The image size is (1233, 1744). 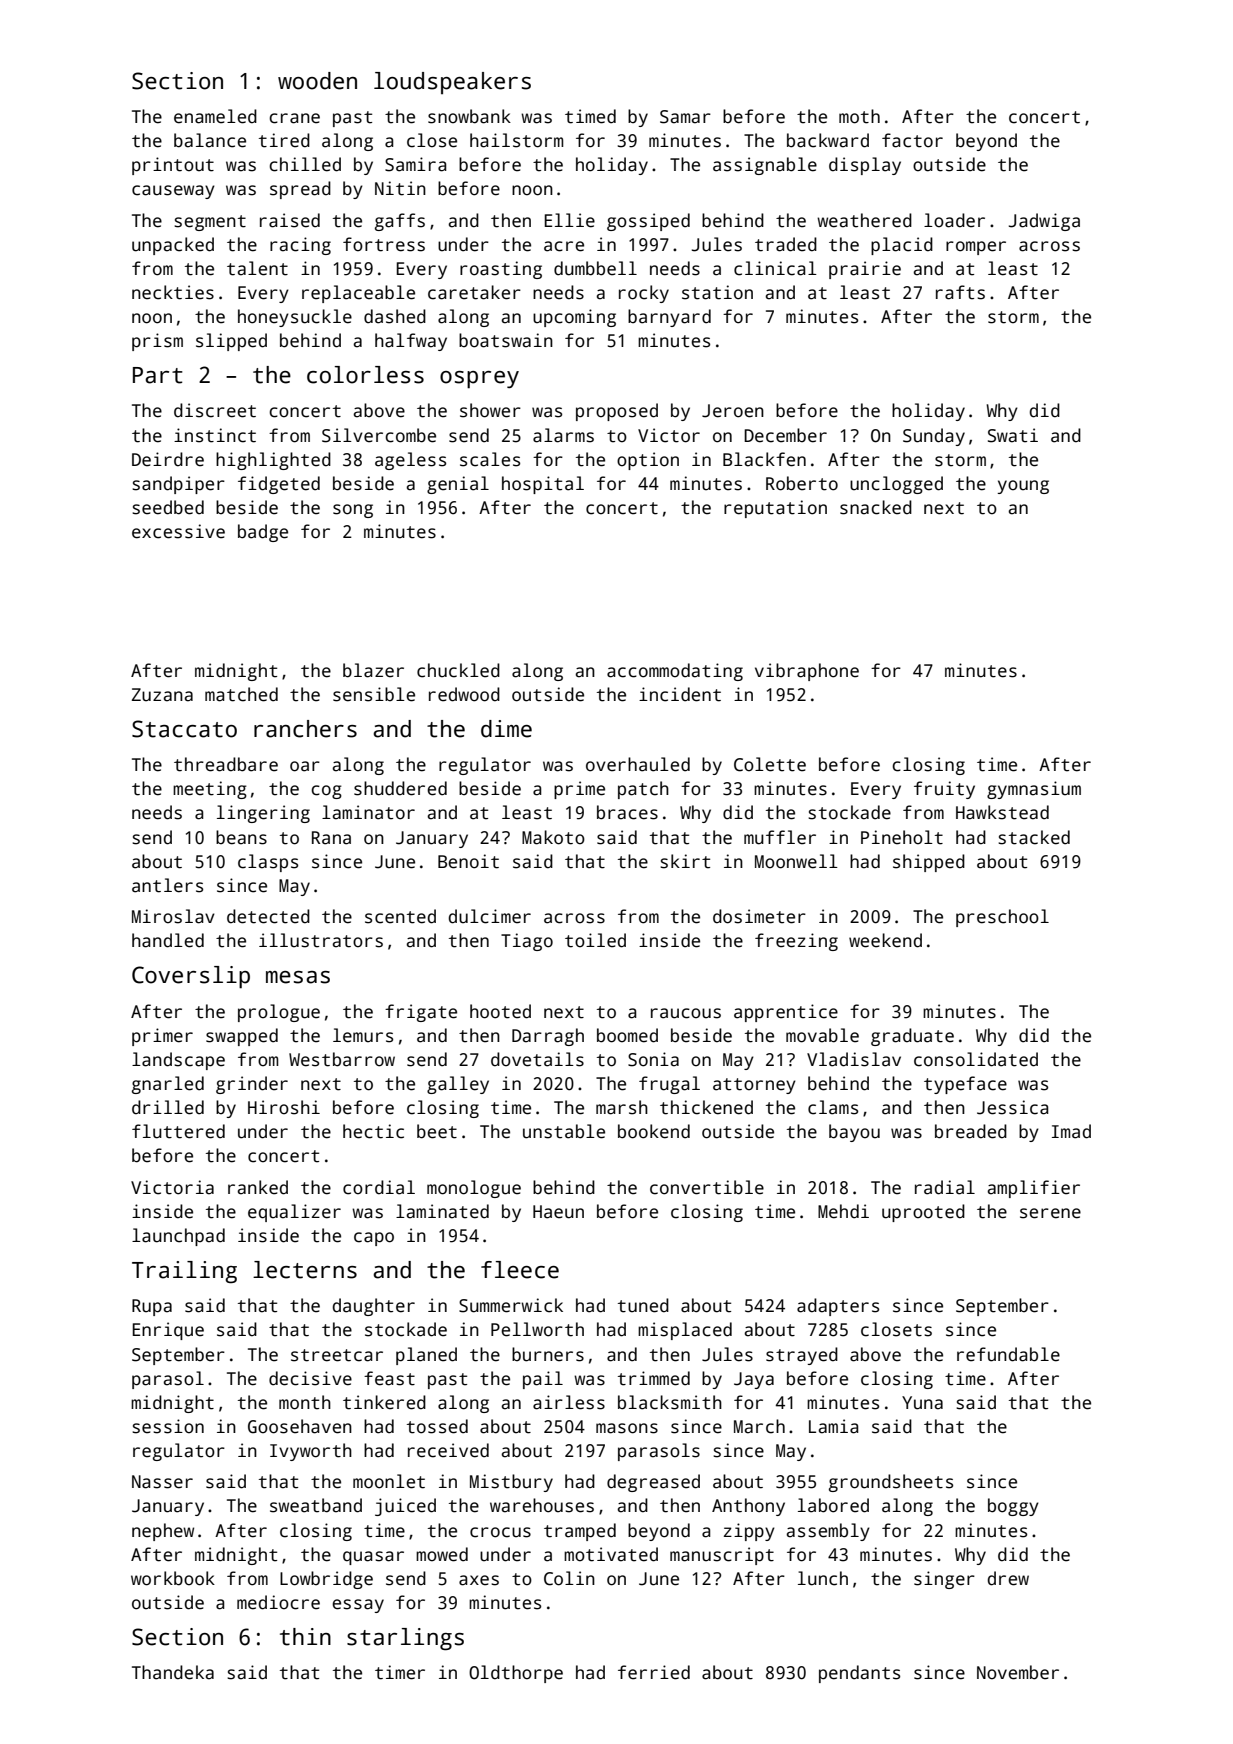 I want to click on enameled, so click(x=215, y=116).
